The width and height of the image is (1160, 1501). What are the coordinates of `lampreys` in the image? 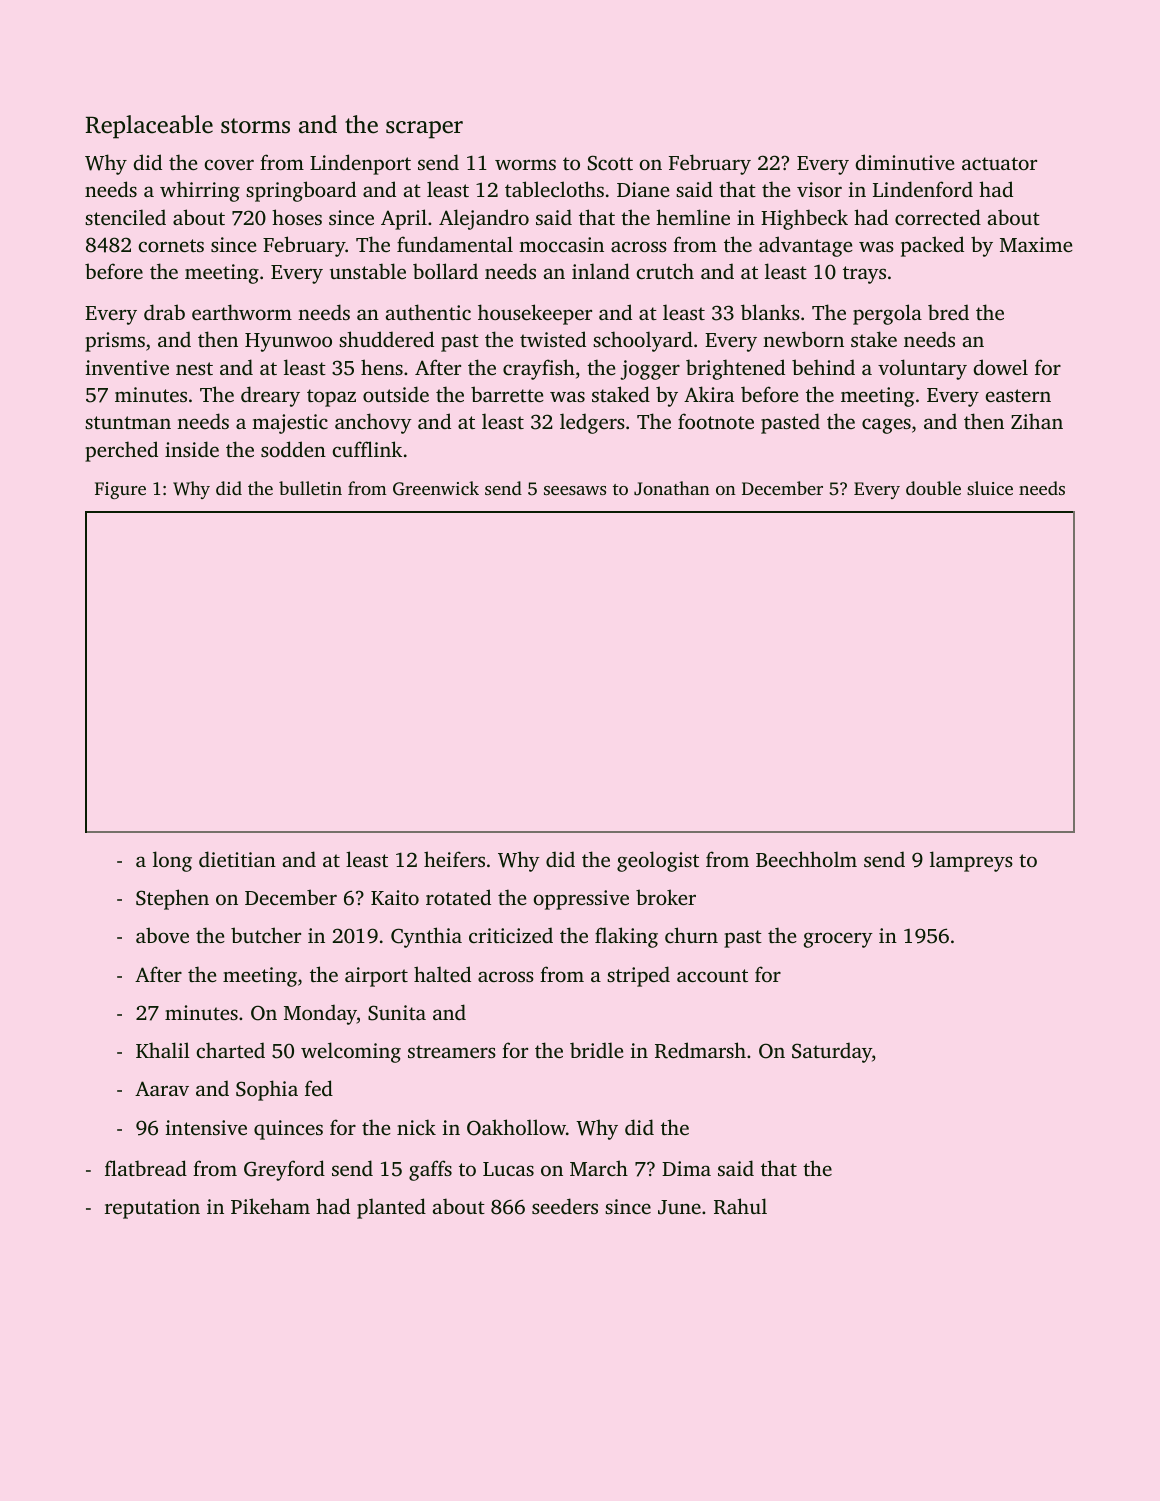 It's located at (971, 861).
